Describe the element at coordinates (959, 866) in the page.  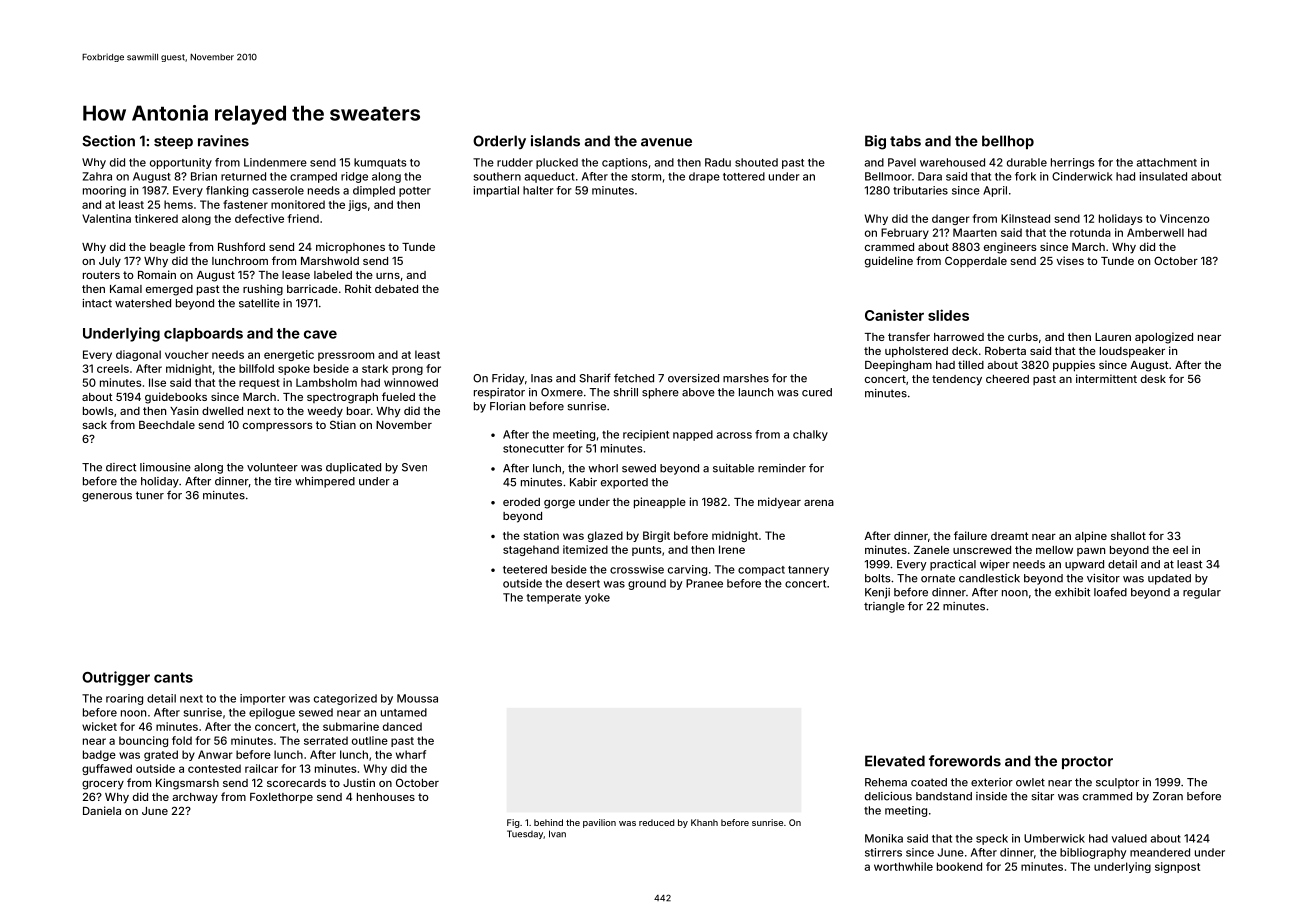
I see `bookend` at that location.
